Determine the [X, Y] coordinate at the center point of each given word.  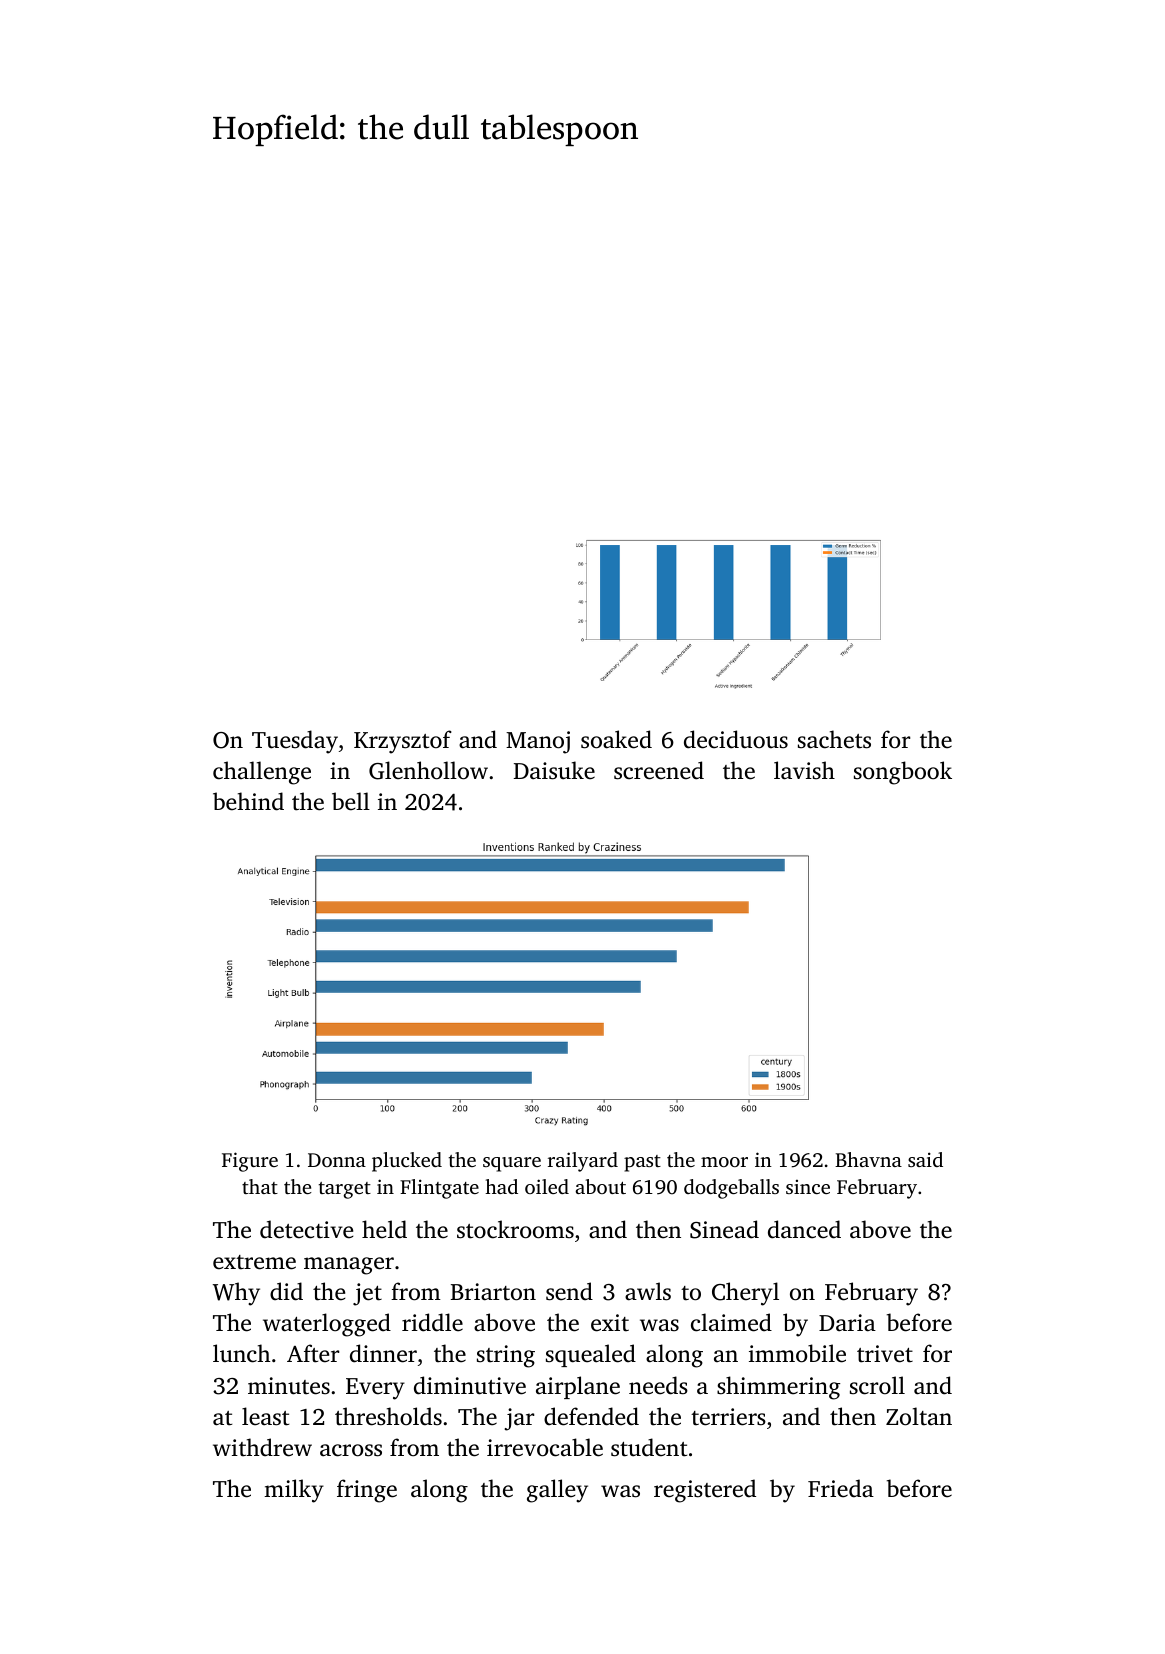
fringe [367, 1491]
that [260, 1186]
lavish [804, 770]
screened [659, 770]
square [512, 1164]
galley [557, 1491]
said [925, 1159]
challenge [262, 773]
